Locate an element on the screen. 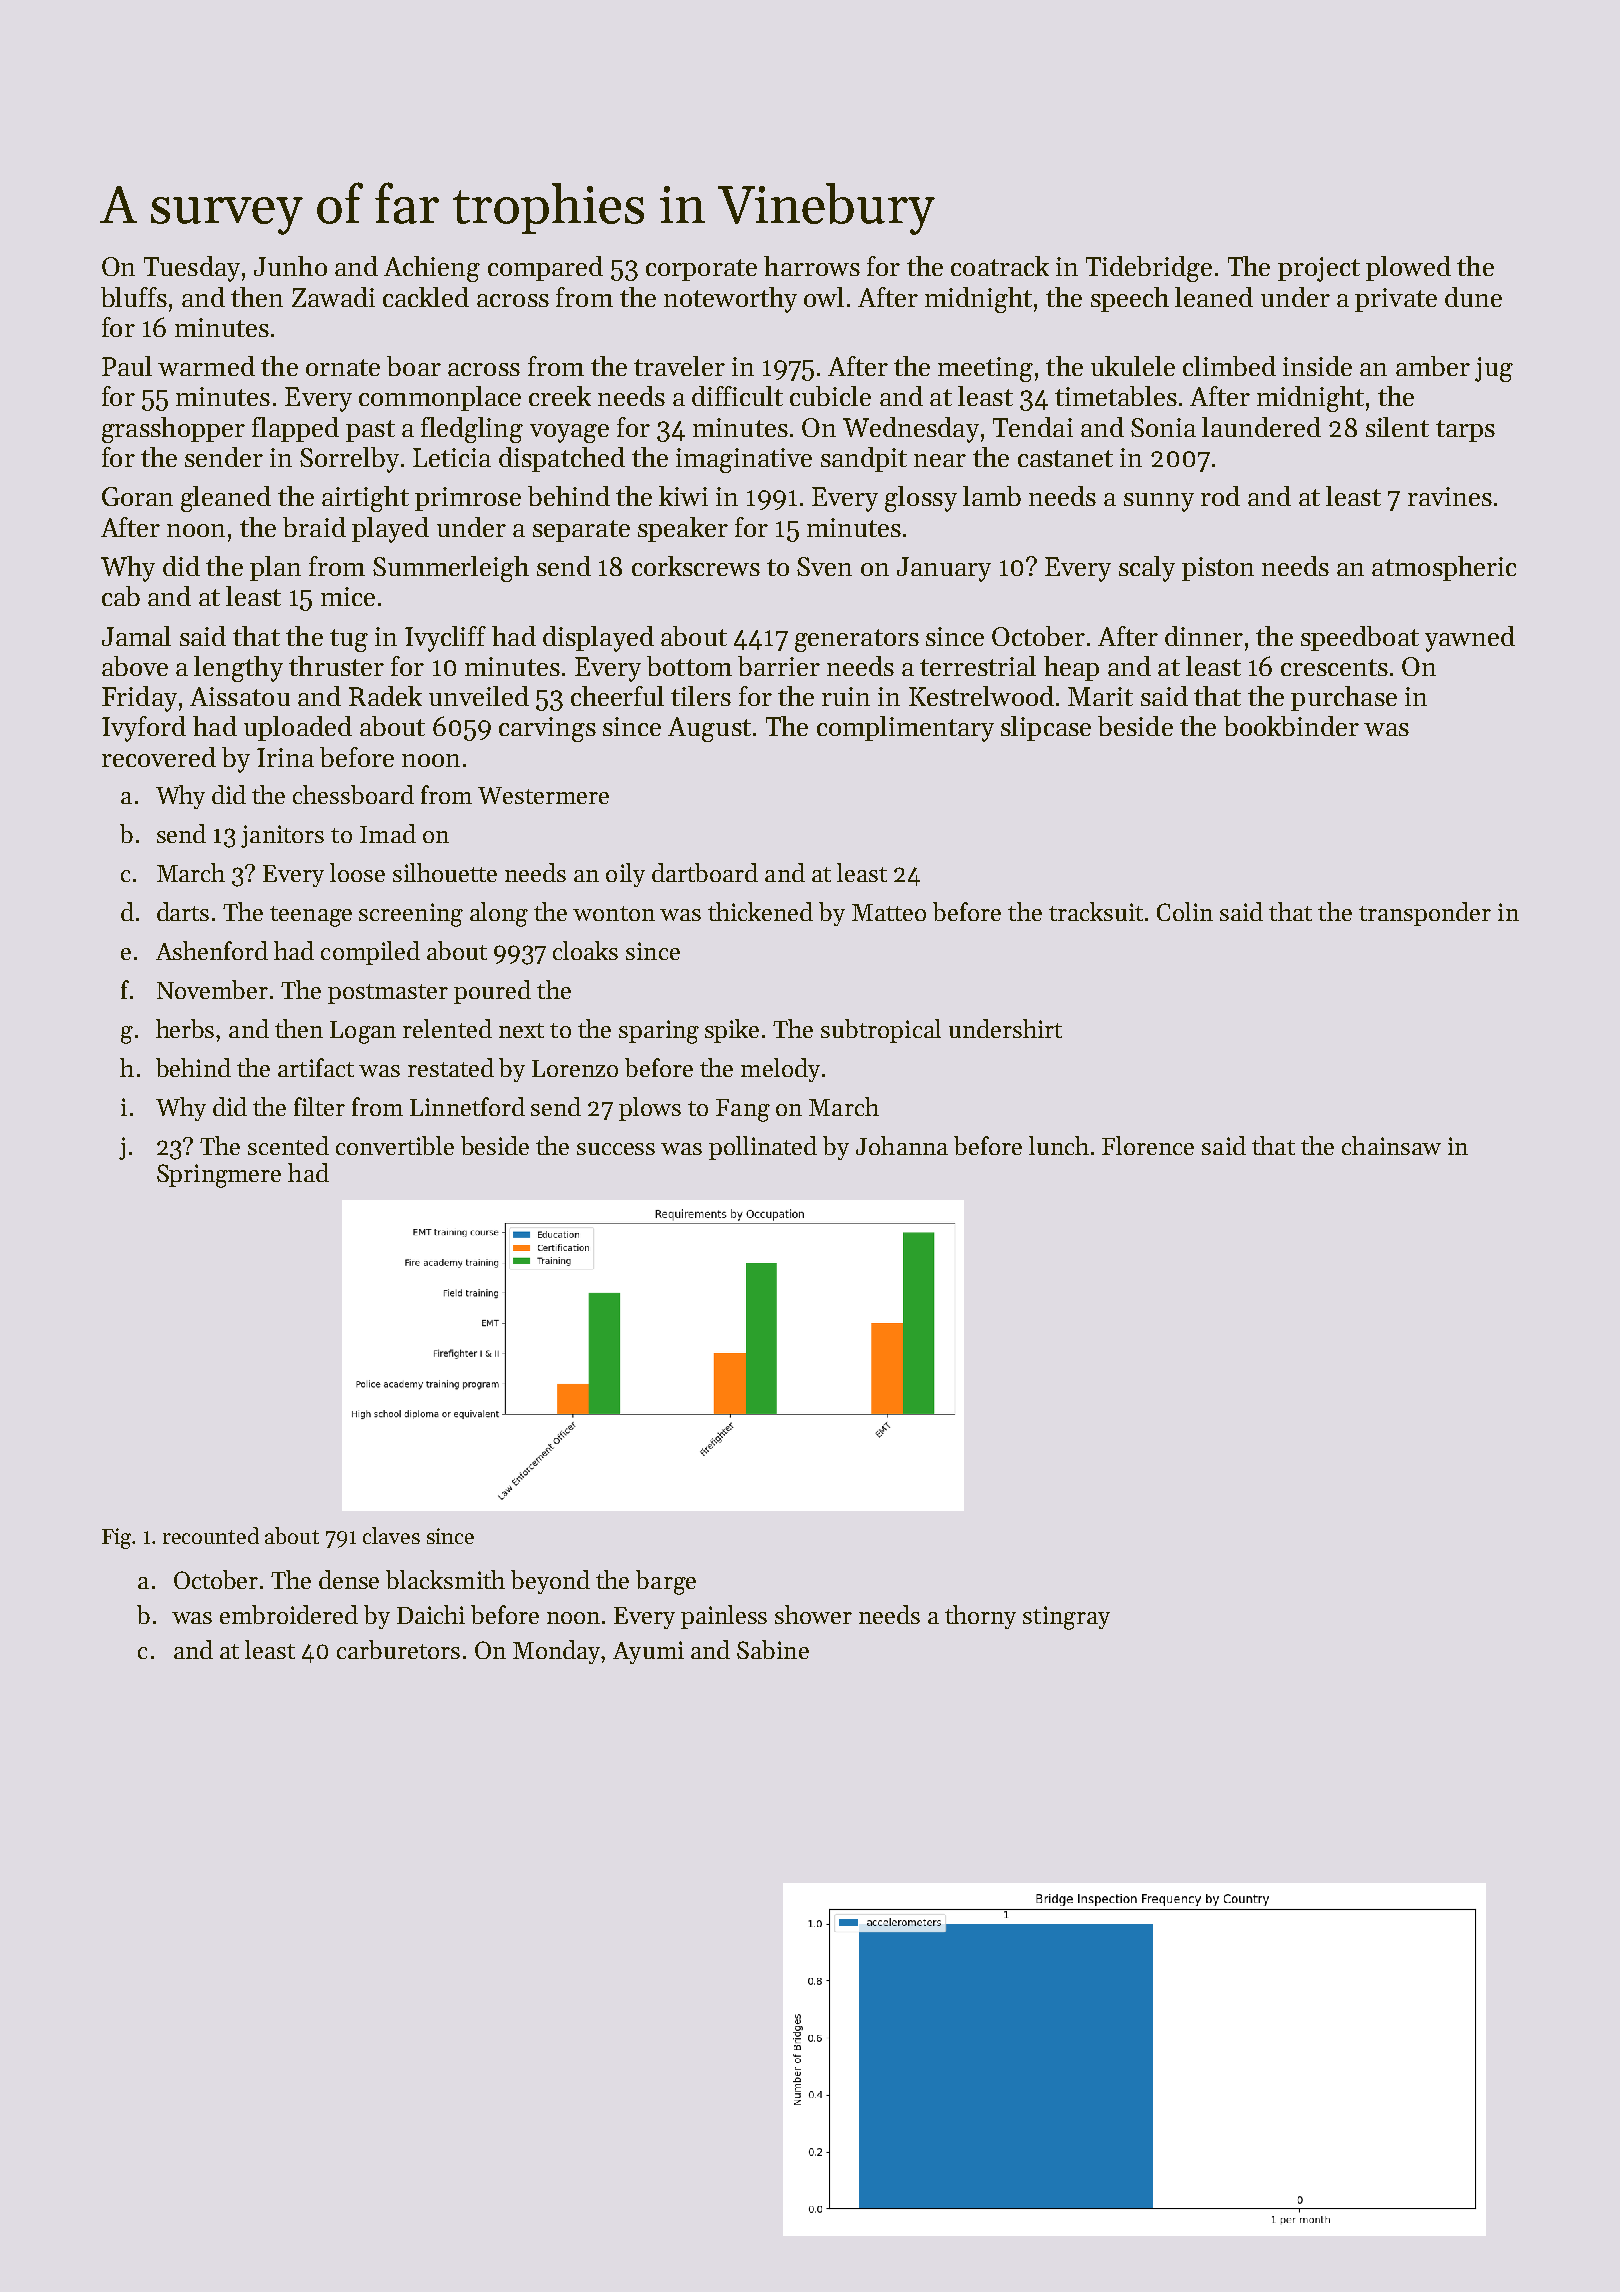 This screenshot has height=2292, width=1620. stingray is located at coordinates (1066, 1618).
